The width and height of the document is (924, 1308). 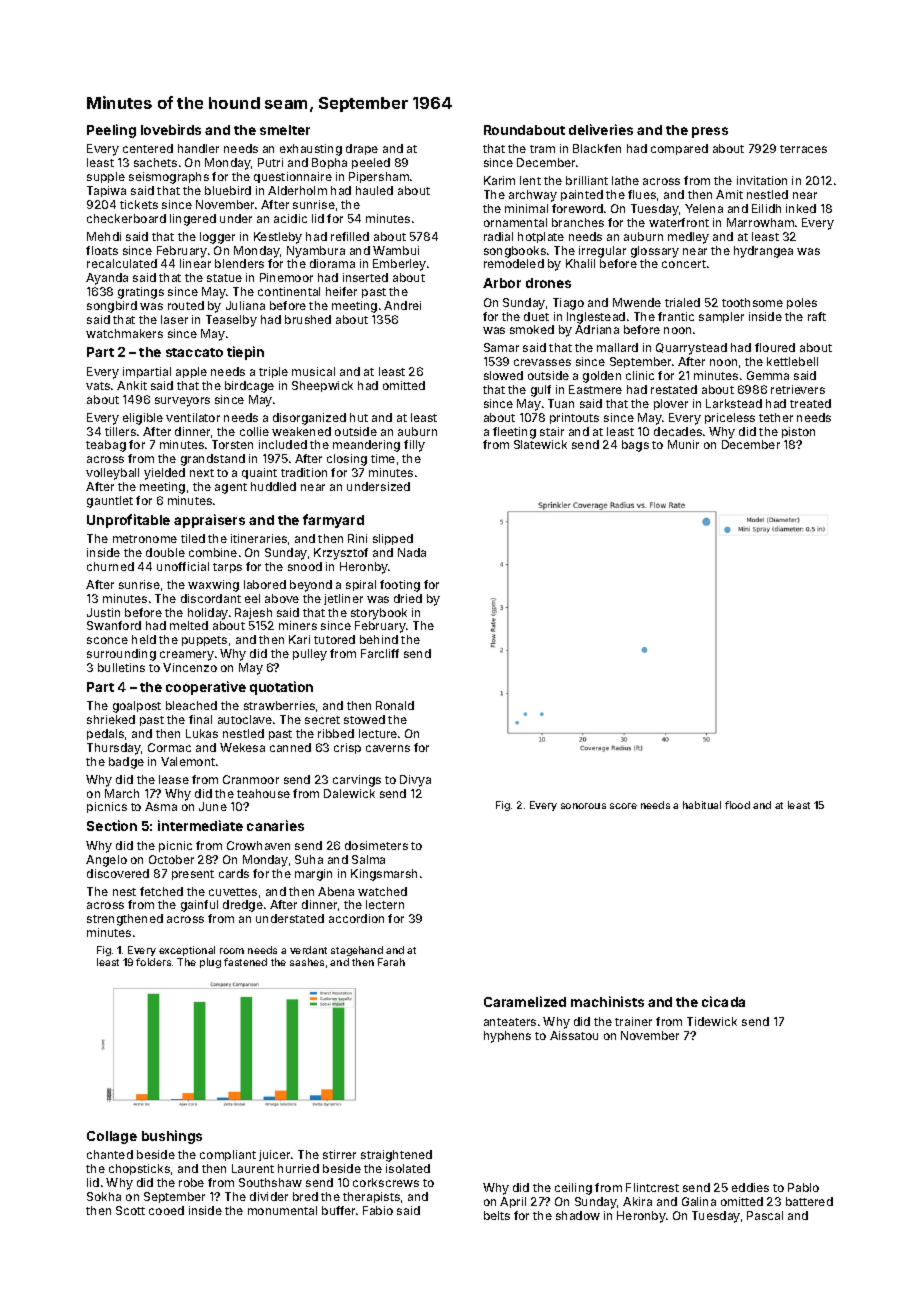 I want to click on deliveries, so click(x=601, y=129).
